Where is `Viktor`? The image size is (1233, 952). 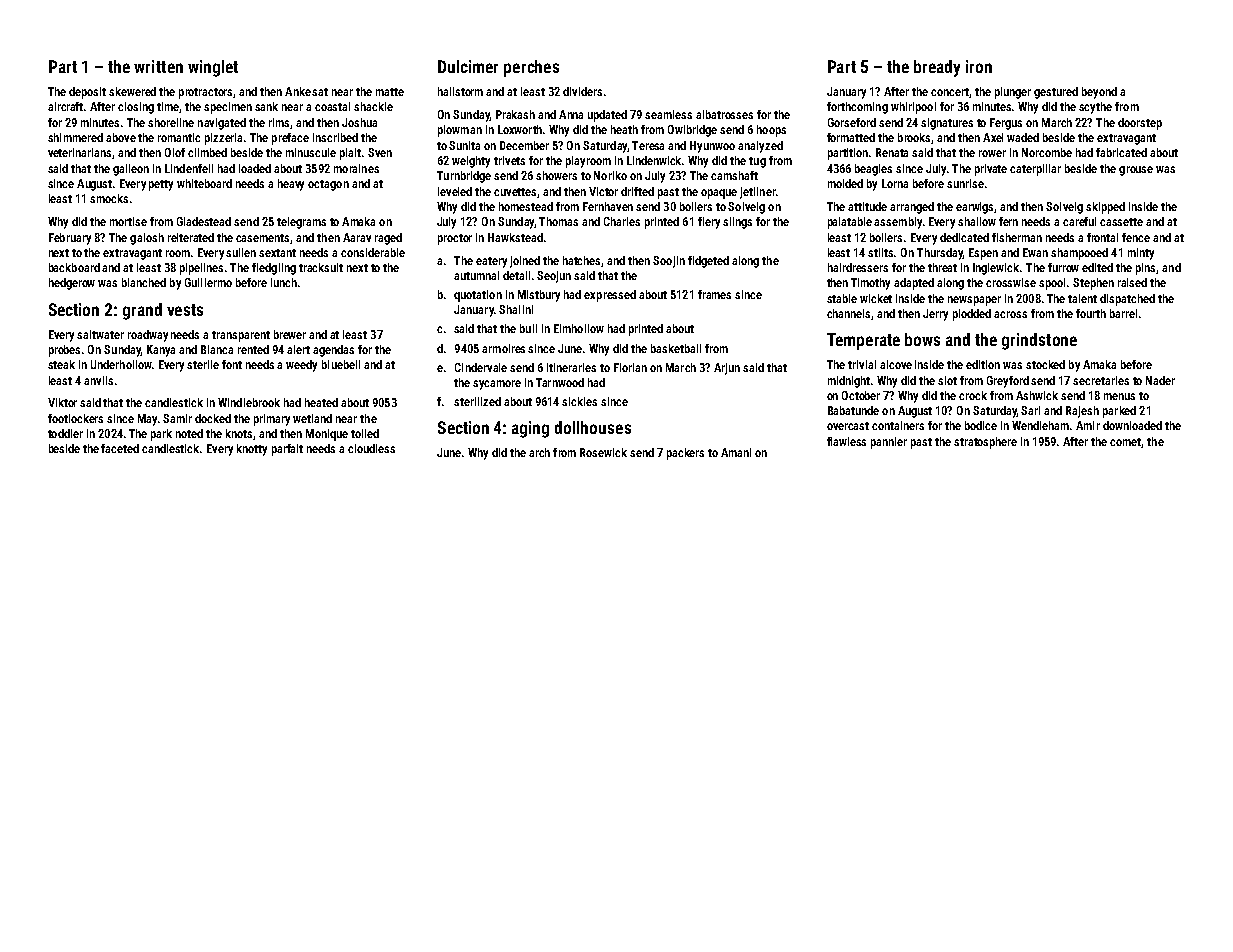 Viktor is located at coordinates (62, 402).
